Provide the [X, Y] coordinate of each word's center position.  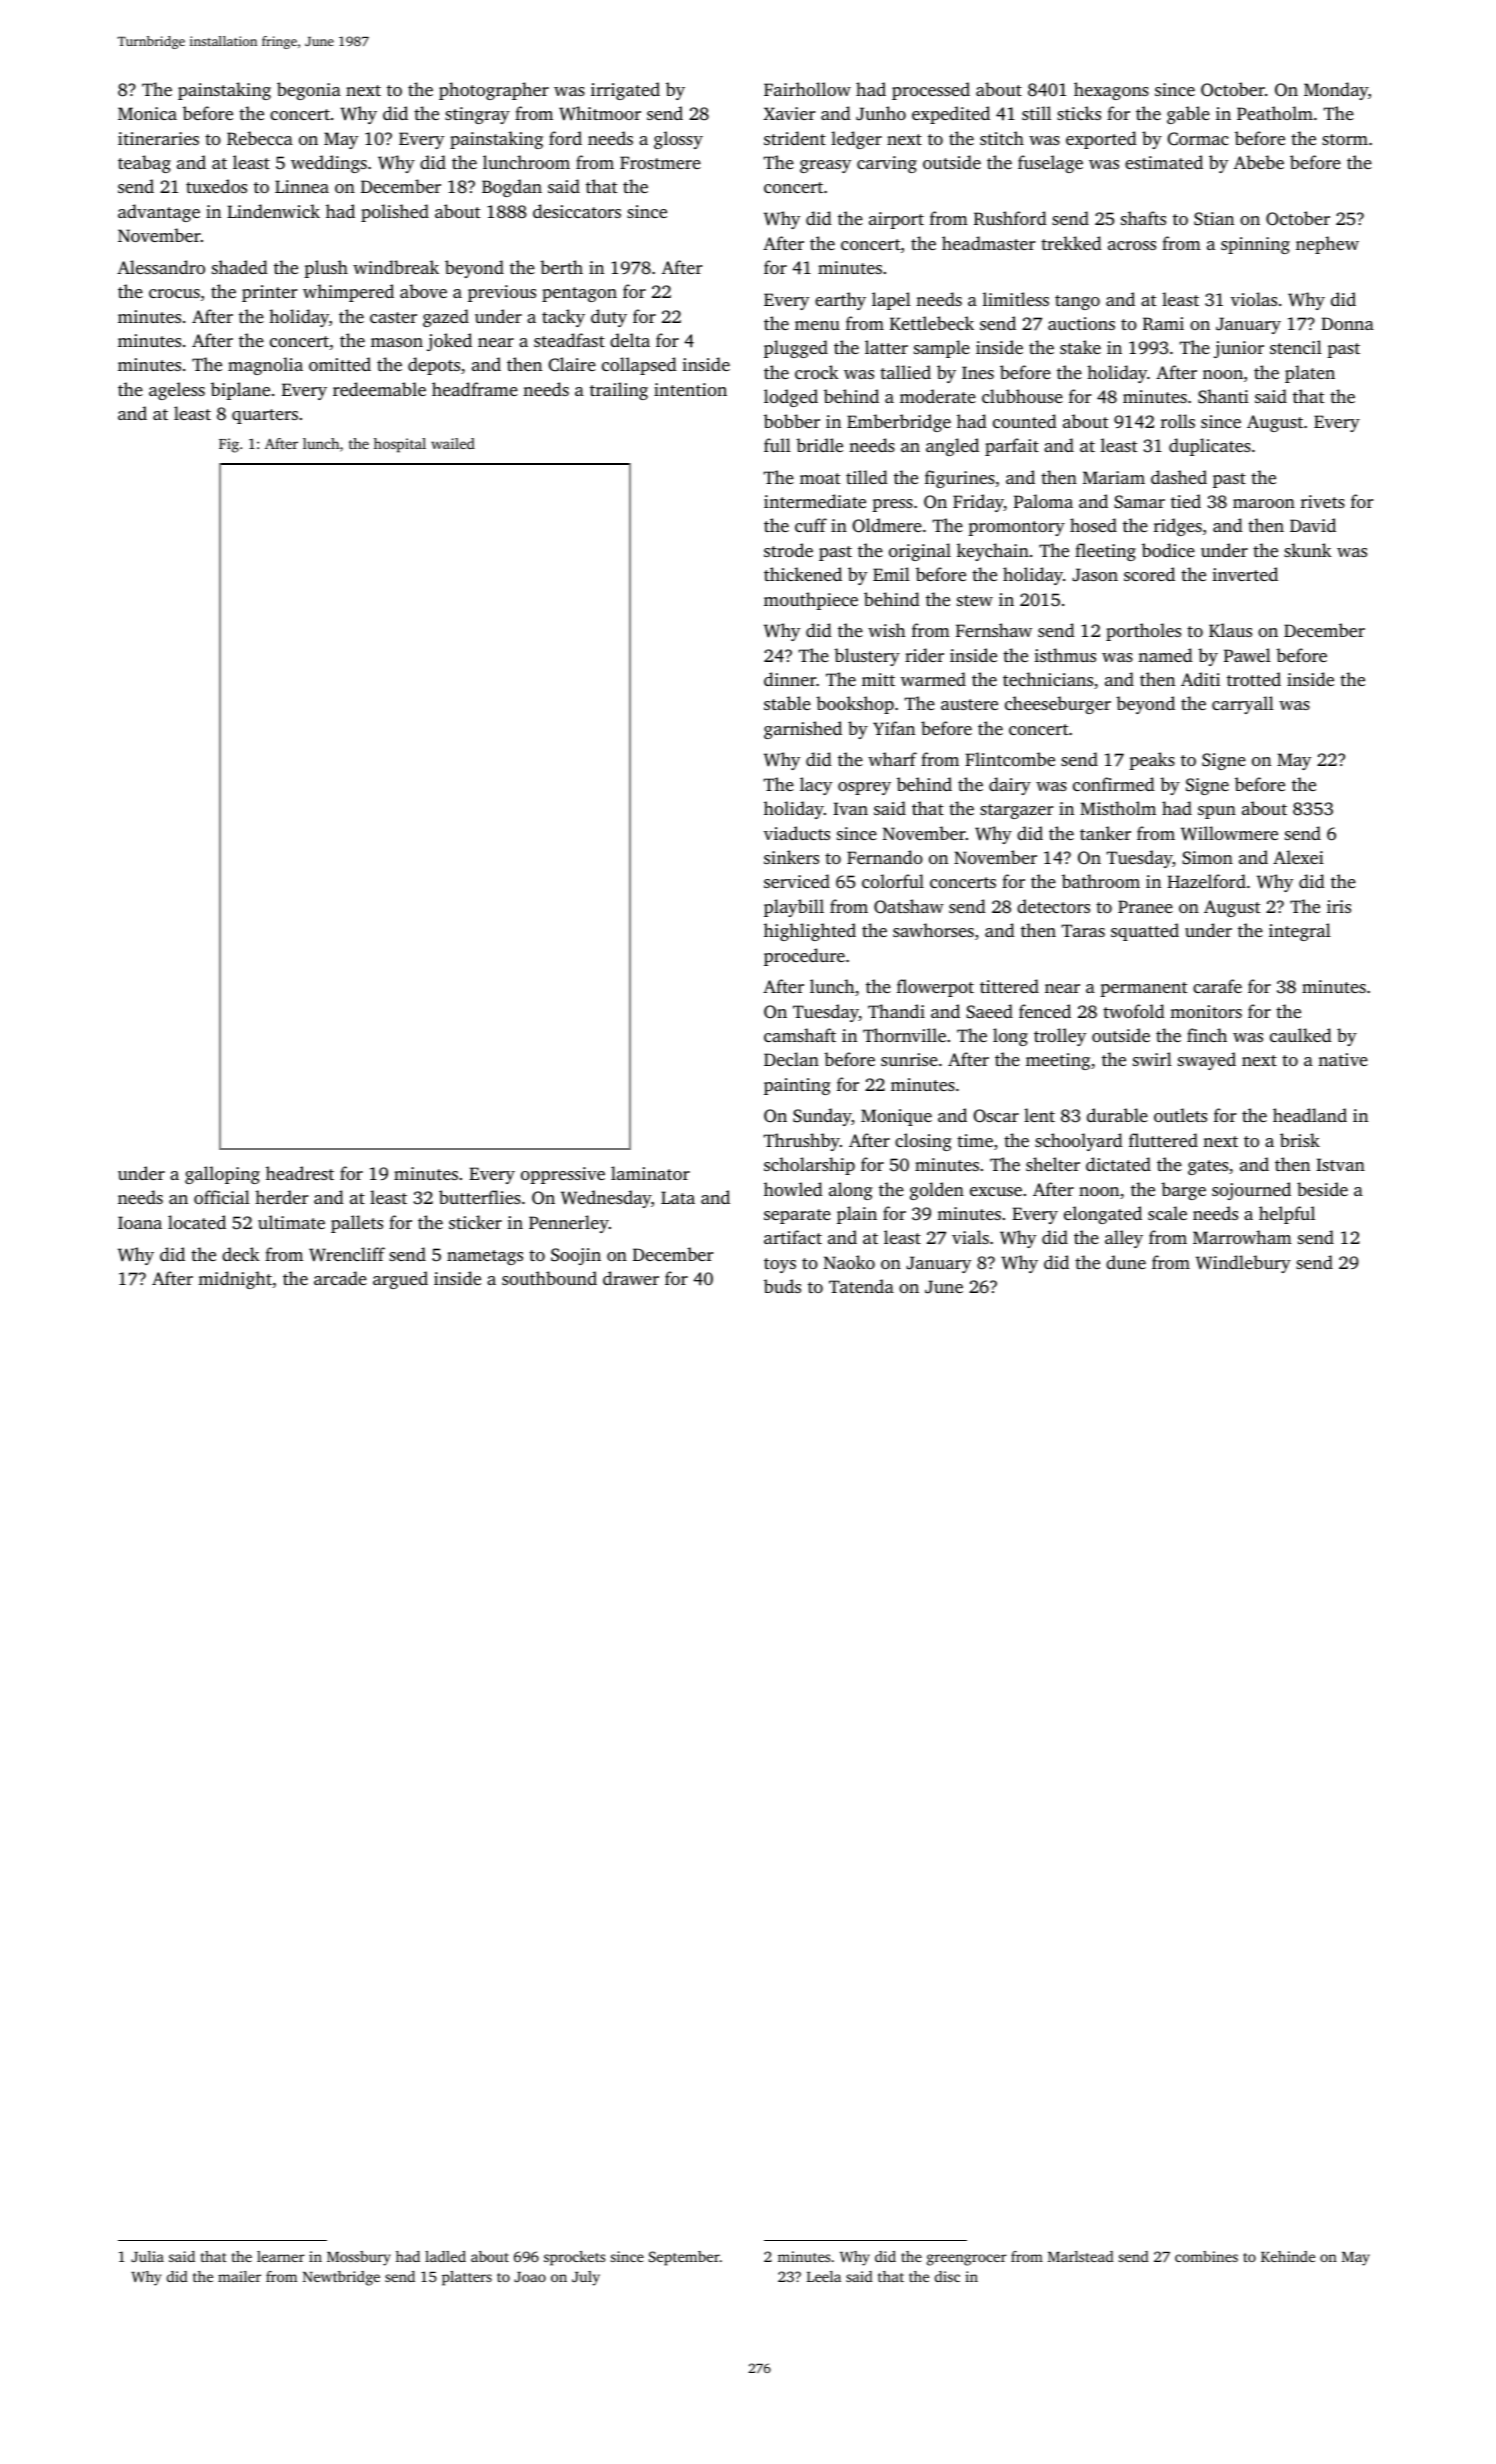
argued [400, 1280]
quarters [265, 416]
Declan [791, 1059]
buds [782, 1286]
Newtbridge [341, 2278]
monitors [1206, 1011]
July [586, 2278]
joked [449, 342]
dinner [790, 679]
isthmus [1065, 655]
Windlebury [1243, 1264]
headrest [300, 1173]
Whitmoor [600, 113]
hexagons [1111, 91]
